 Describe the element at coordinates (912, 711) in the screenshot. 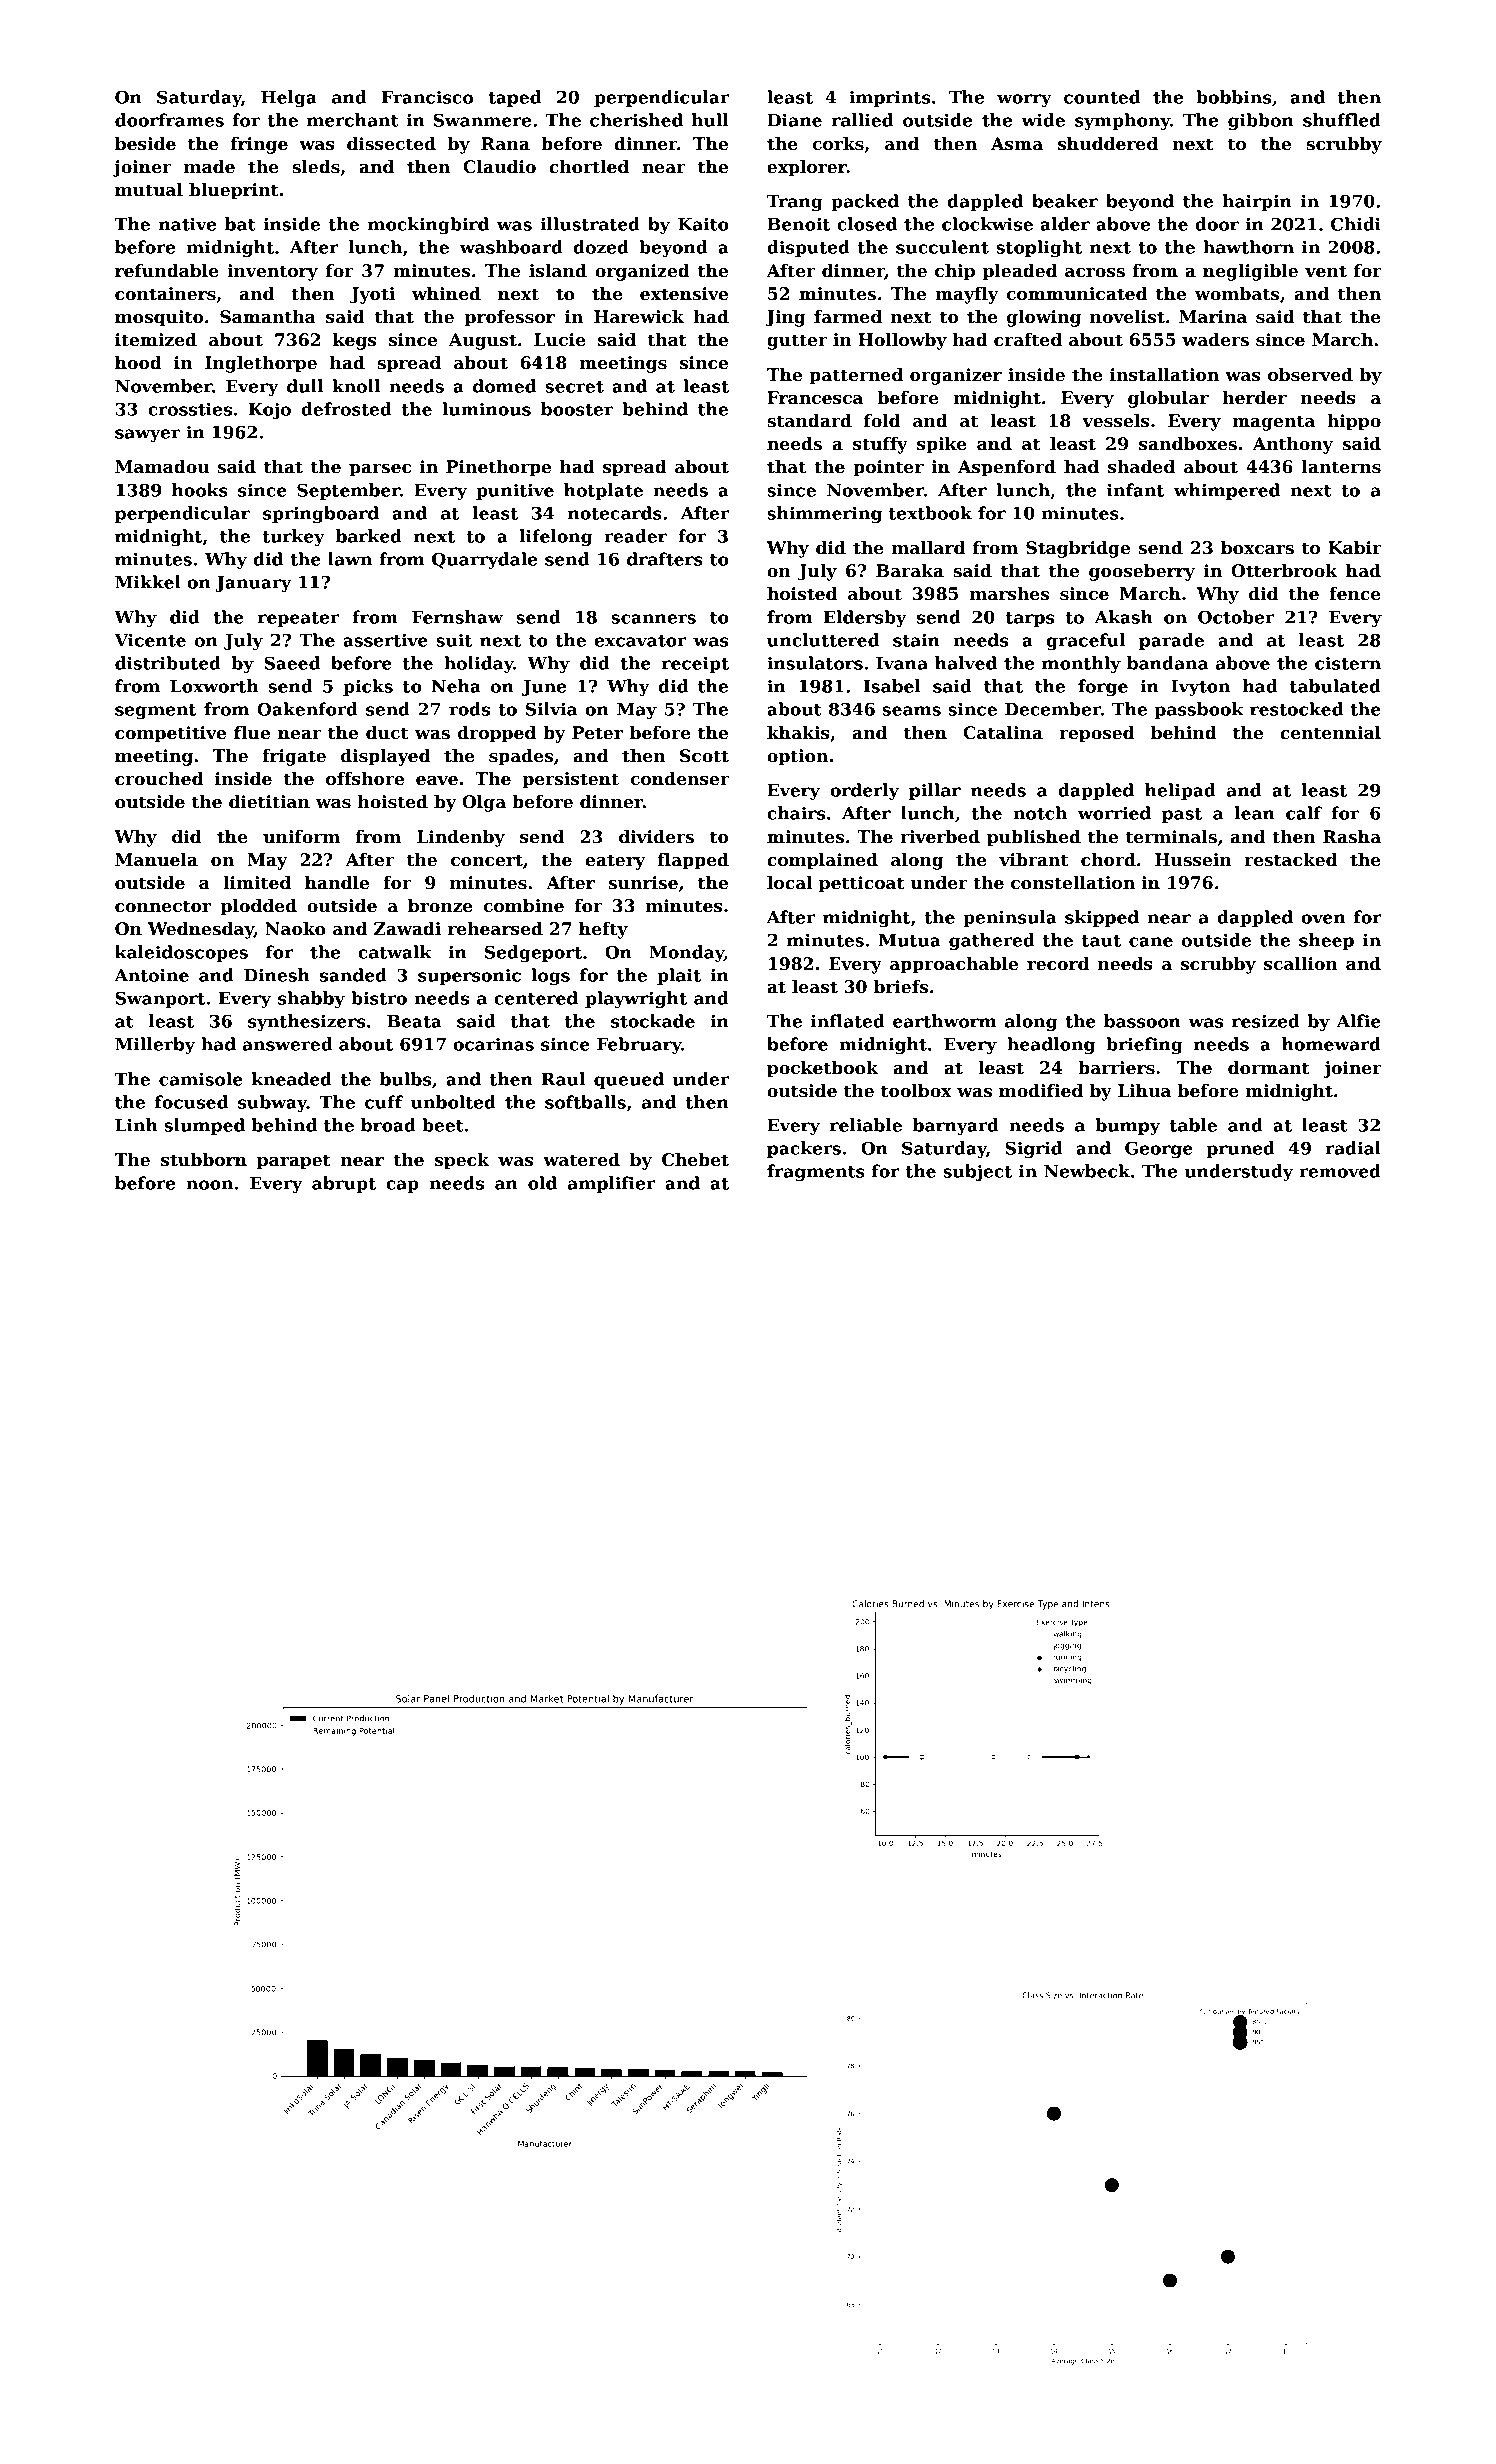

I see `seams` at that location.
